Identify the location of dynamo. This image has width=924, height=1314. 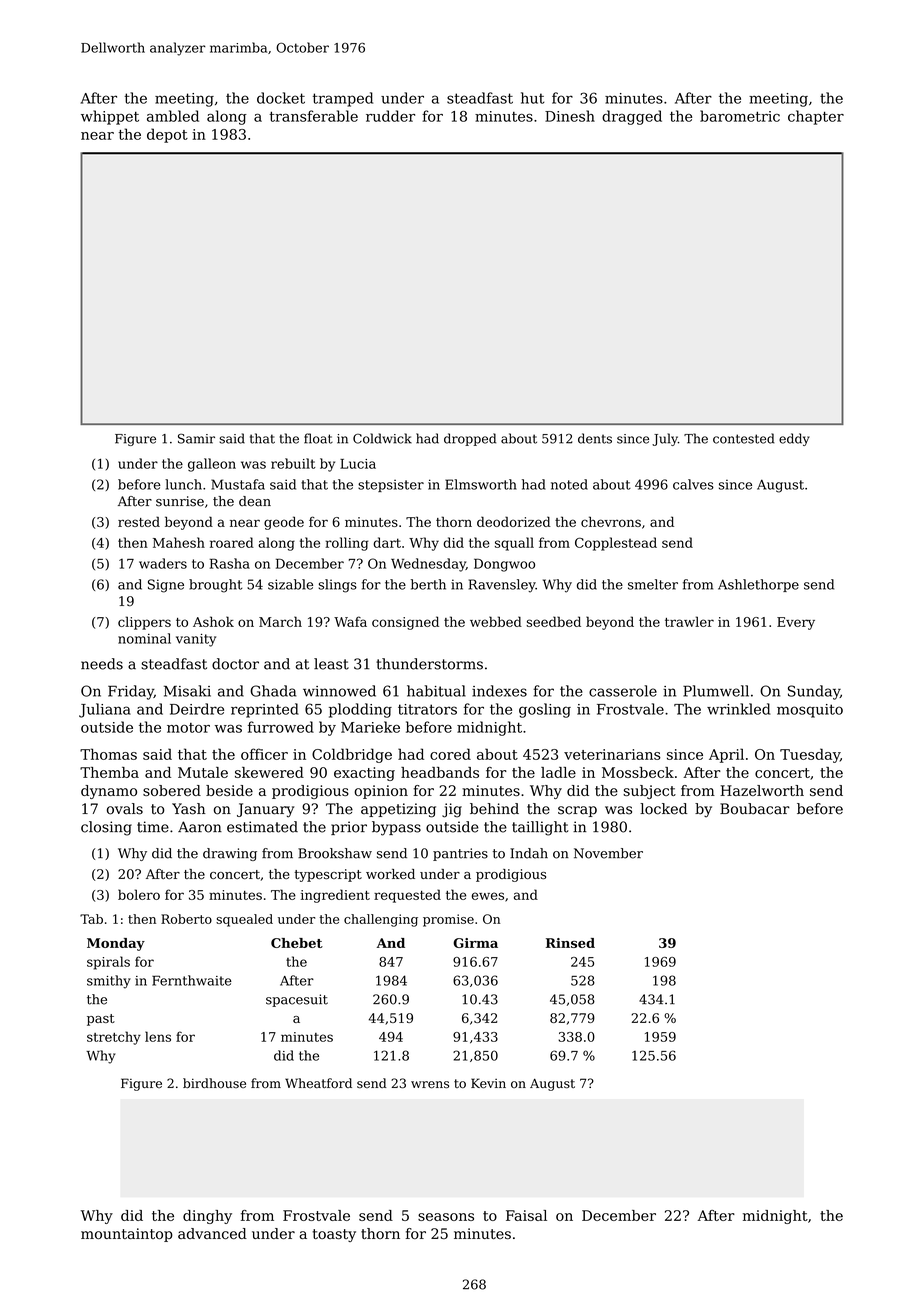
(109, 792).
